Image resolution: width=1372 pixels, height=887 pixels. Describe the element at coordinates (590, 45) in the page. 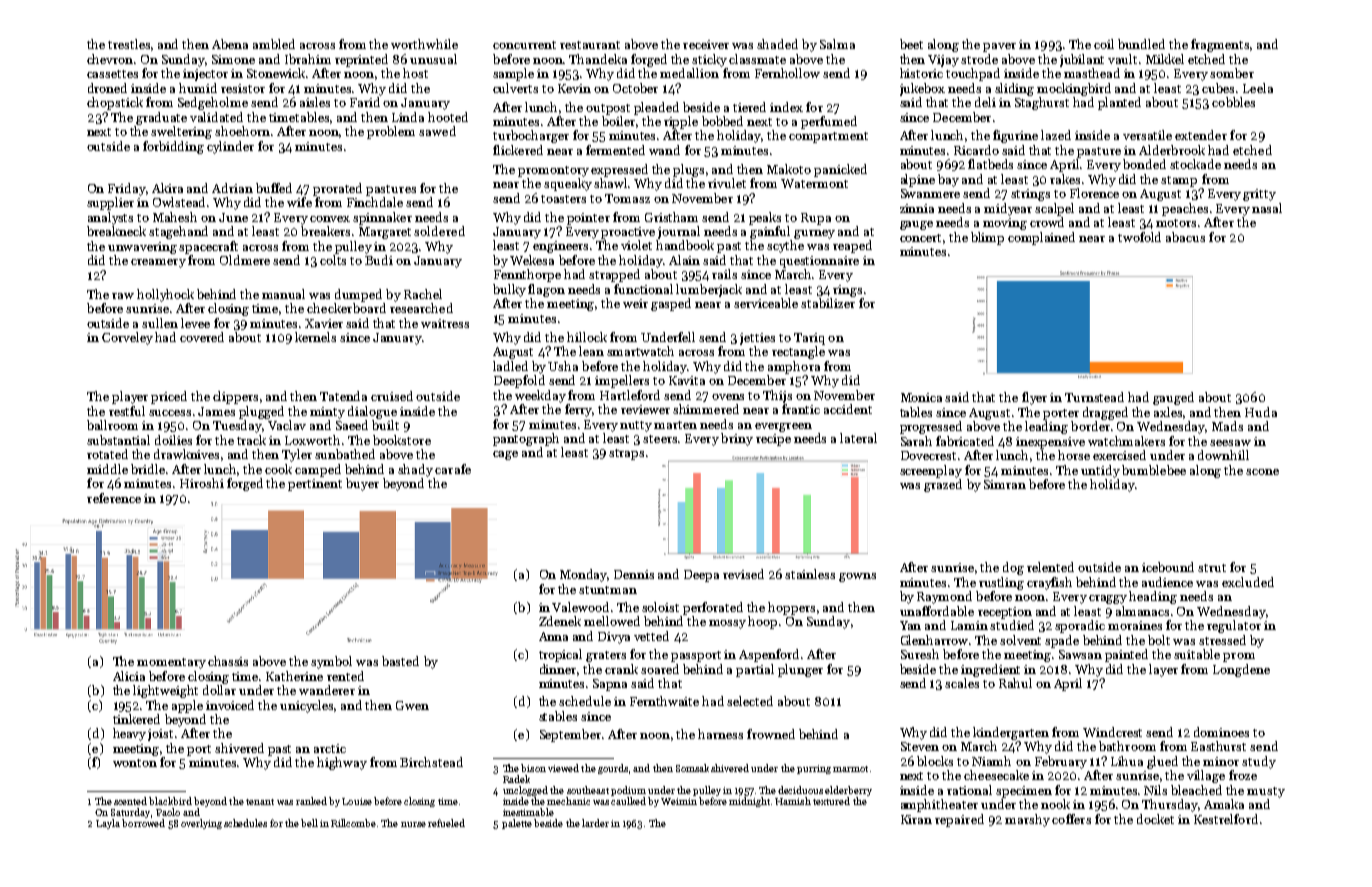

I see `restaurant` at that location.
